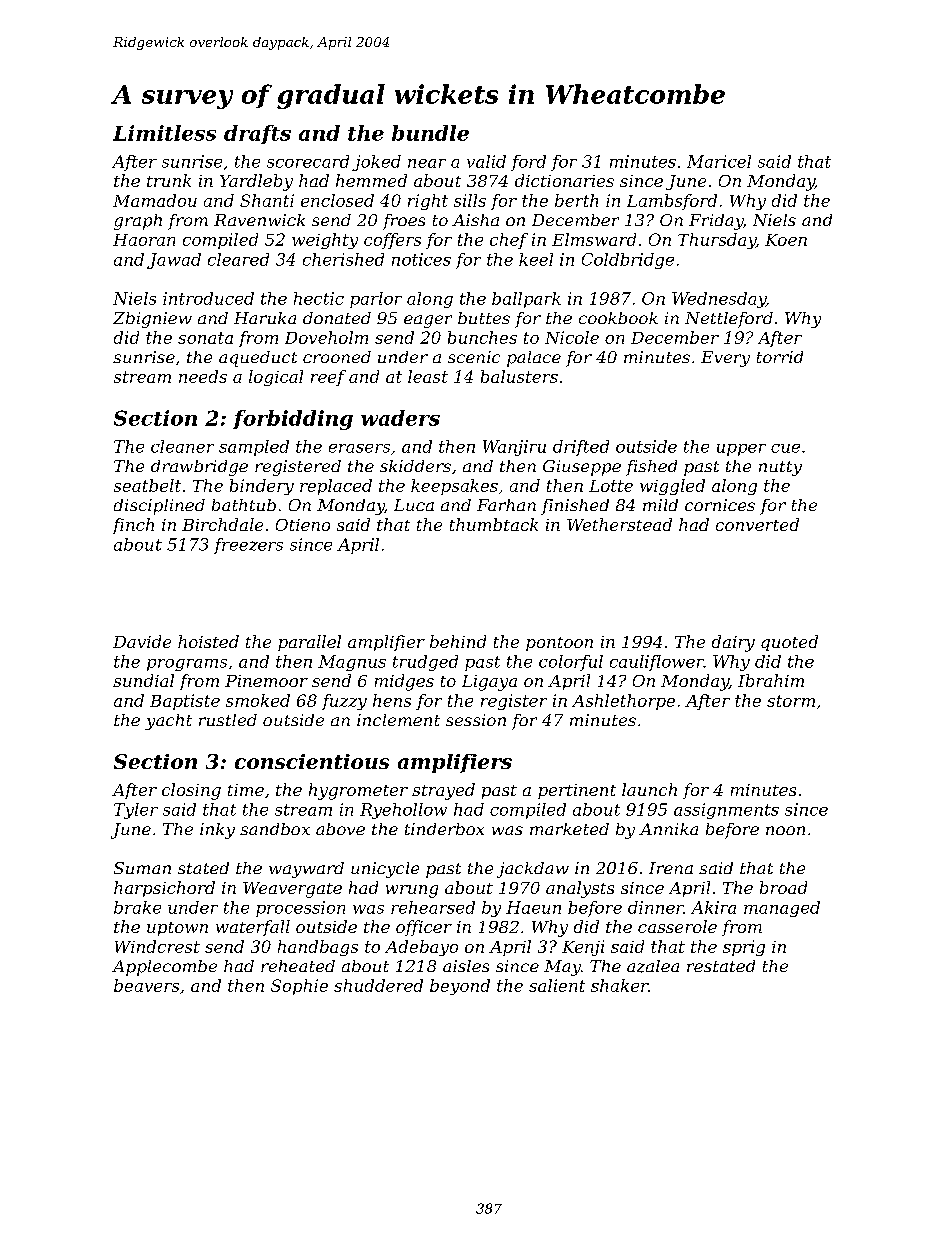 The height and width of the document is (1233, 952). I want to click on trudged, so click(425, 663).
